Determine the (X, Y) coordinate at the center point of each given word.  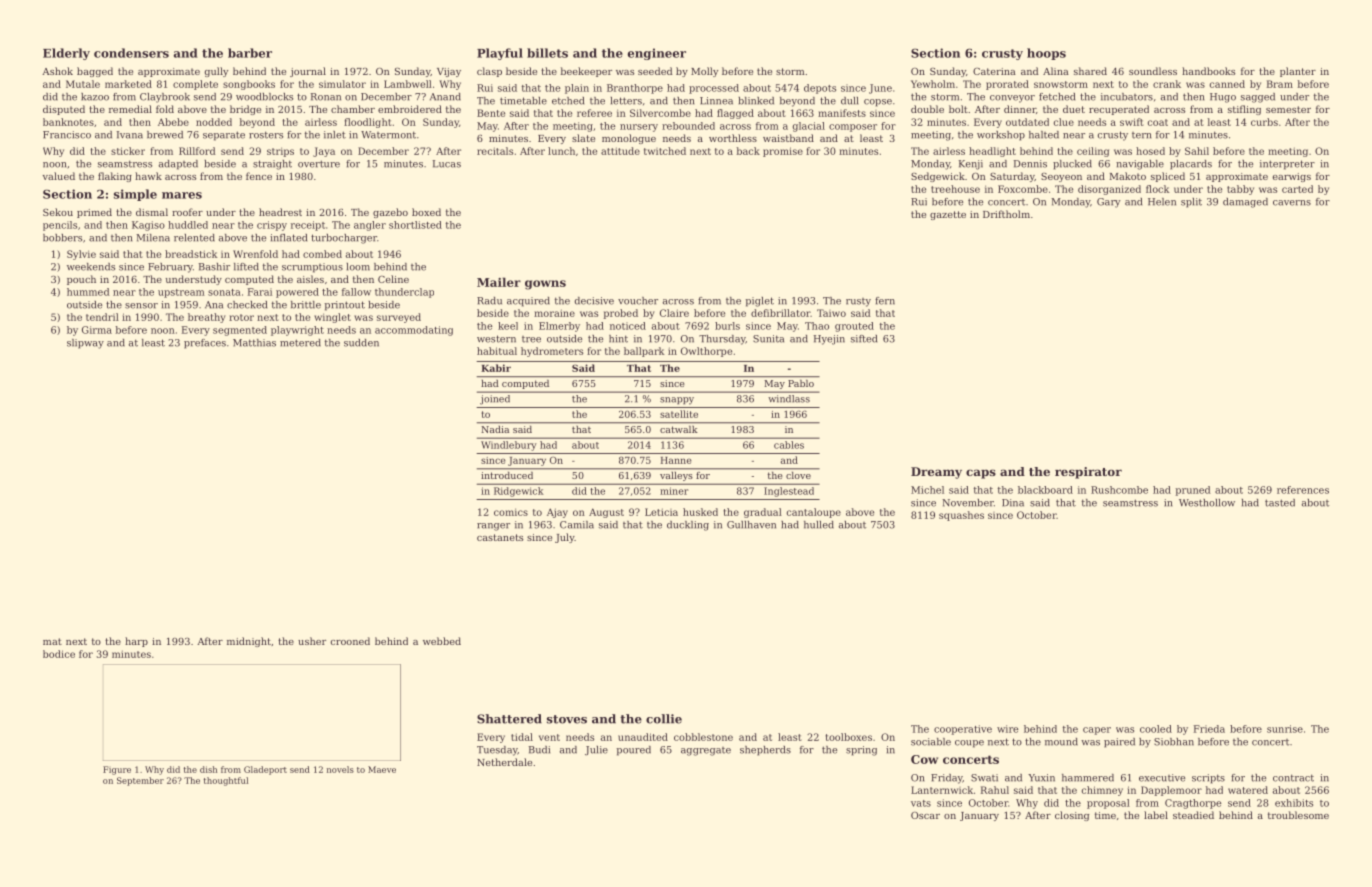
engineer (657, 54)
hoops (1046, 54)
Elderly (66, 54)
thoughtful (226, 781)
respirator (1088, 473)
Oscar (925, 815)
